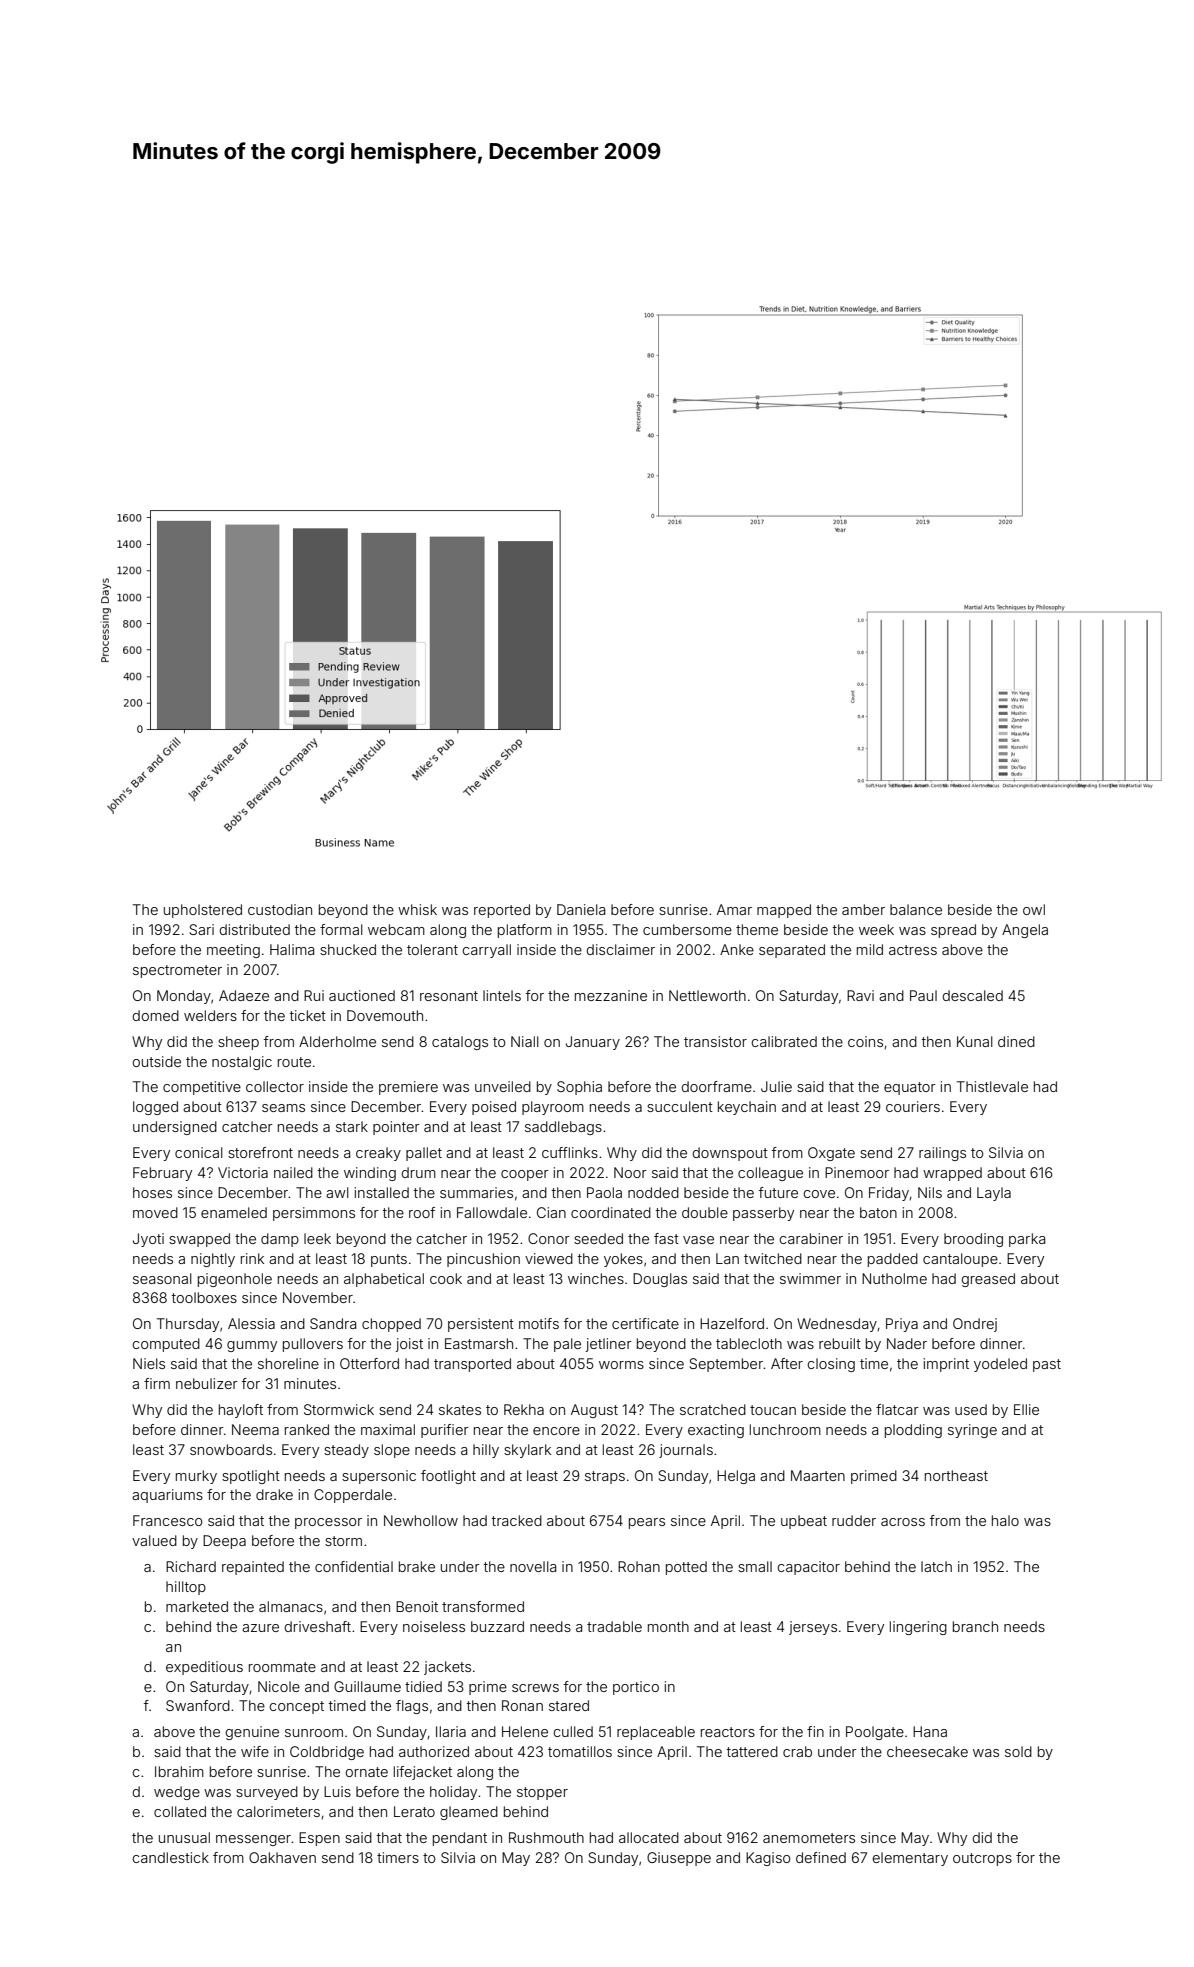  What do you see at coordinates (988, 1280) in the image?
I see `greased` at bounding box center [988, 1280].
